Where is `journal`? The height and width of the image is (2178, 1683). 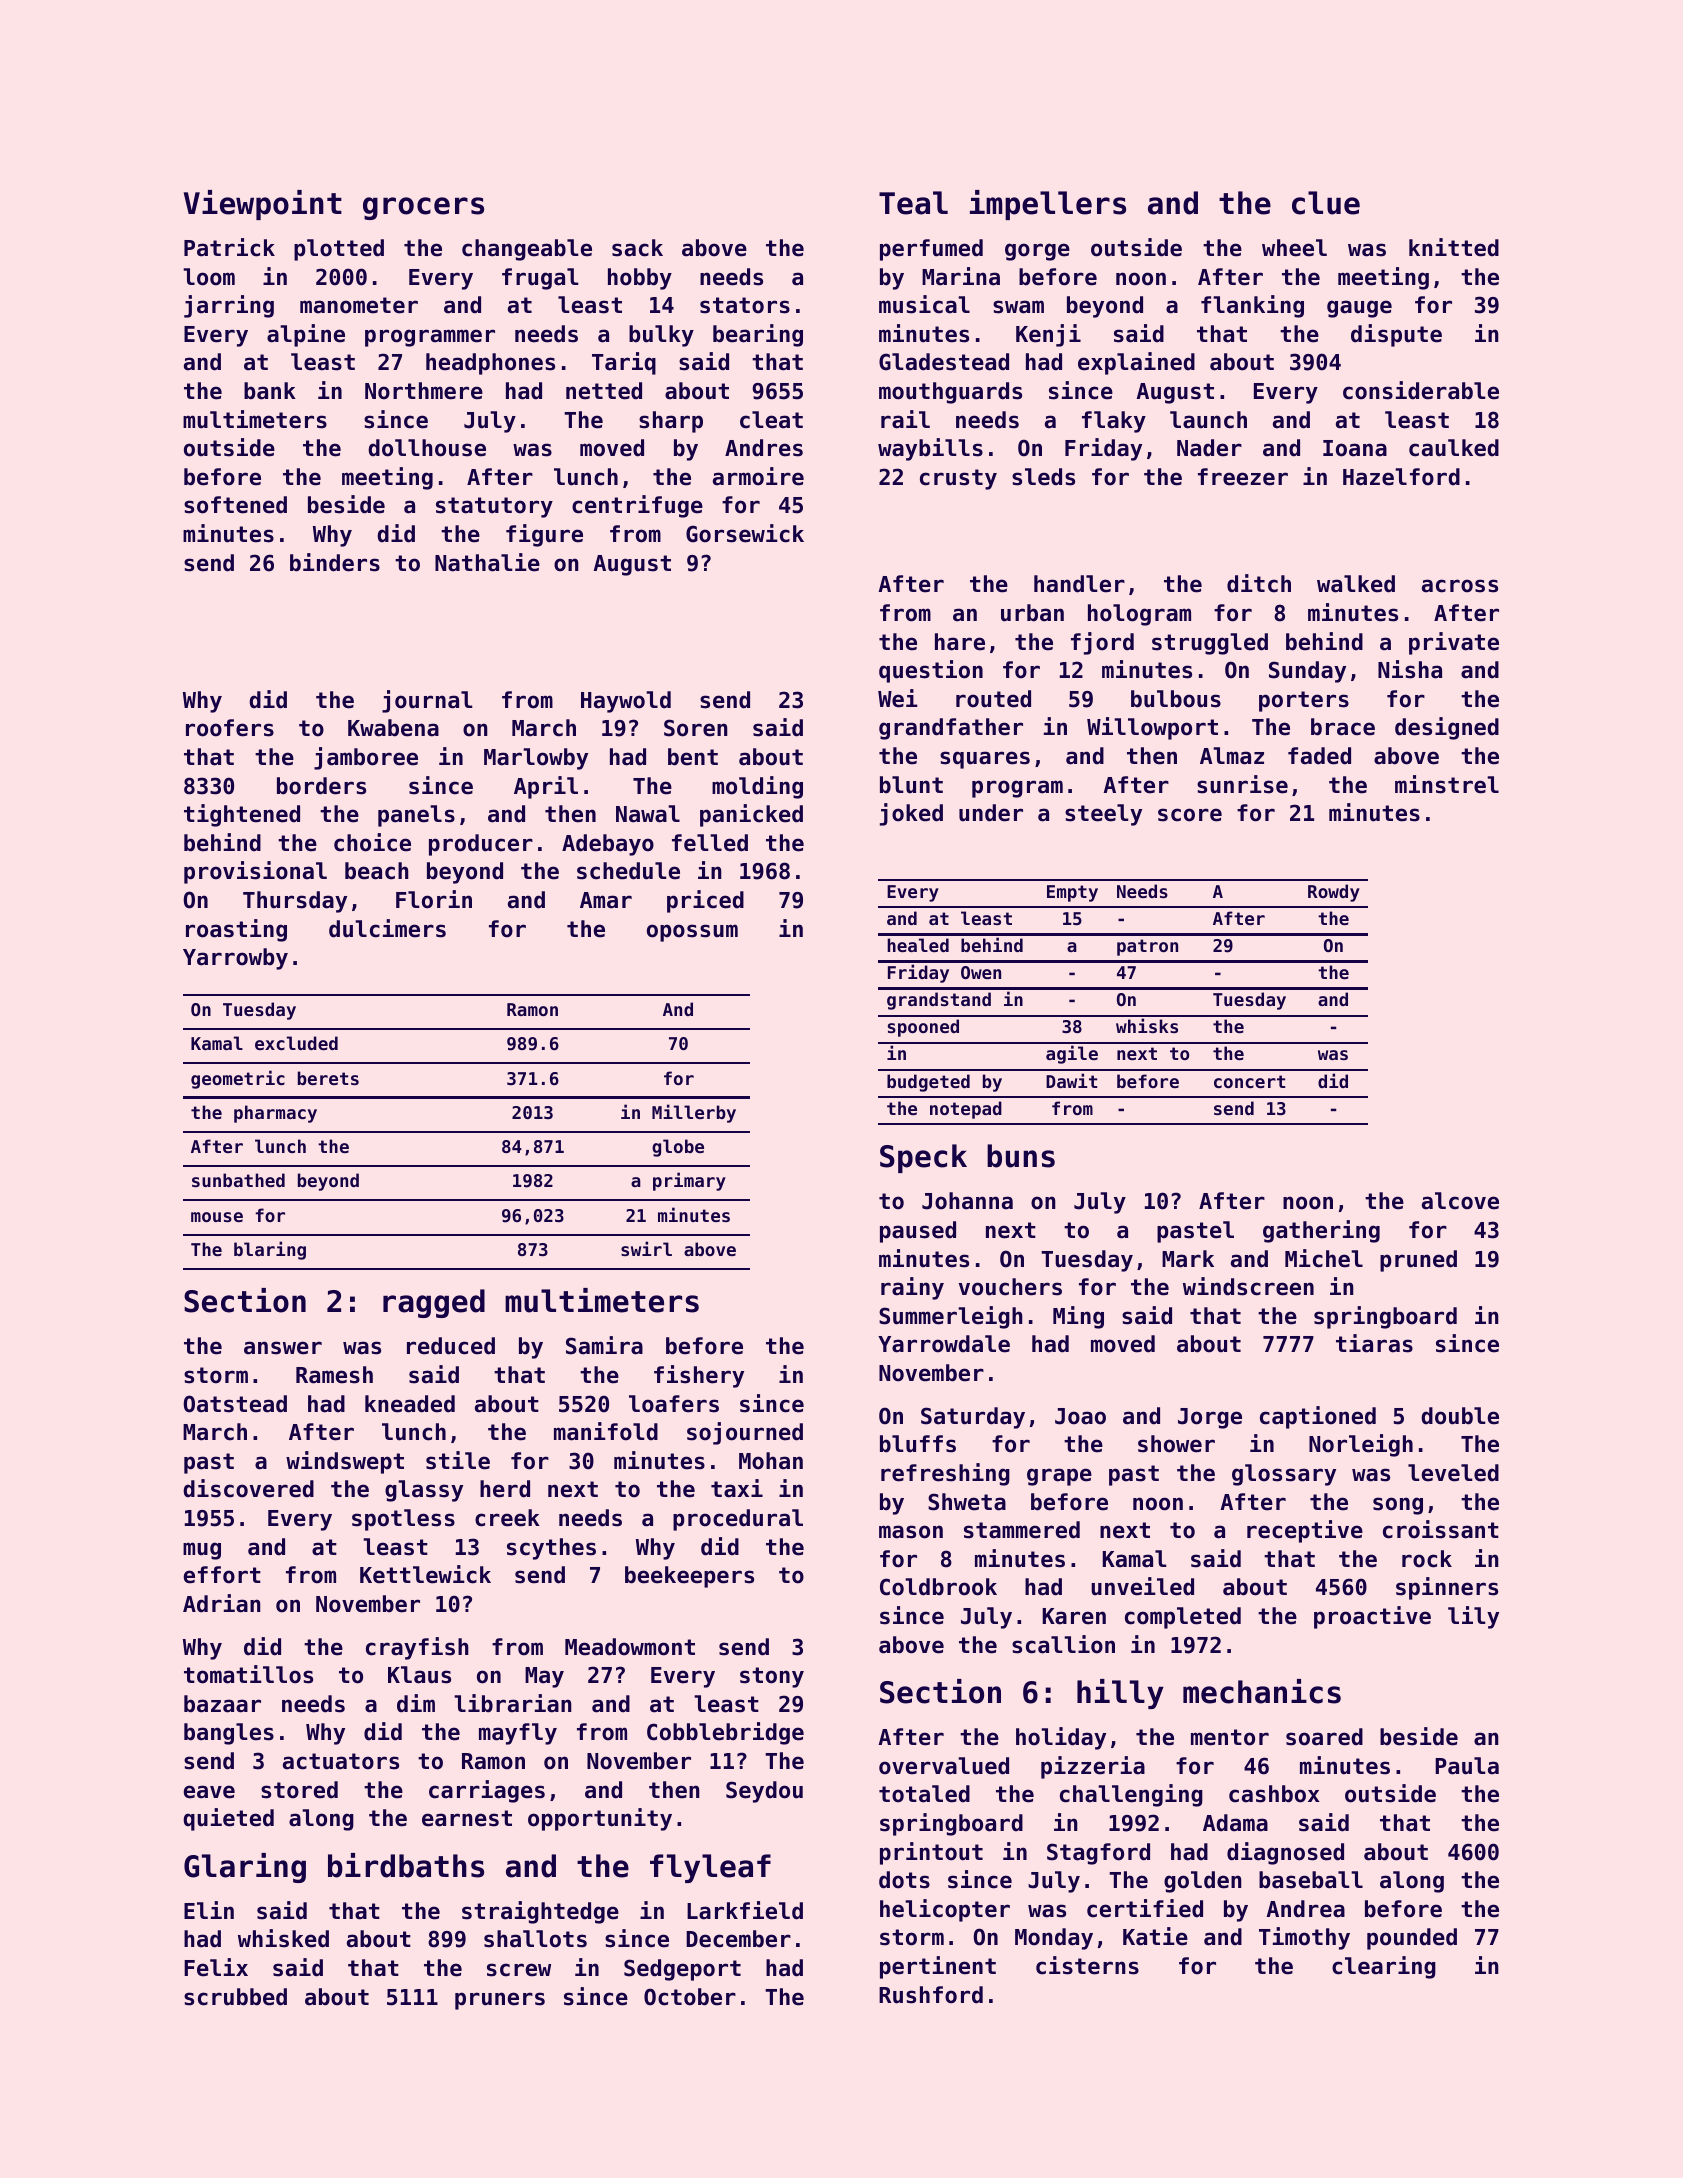
journal is located at coordinates (427, 701).
